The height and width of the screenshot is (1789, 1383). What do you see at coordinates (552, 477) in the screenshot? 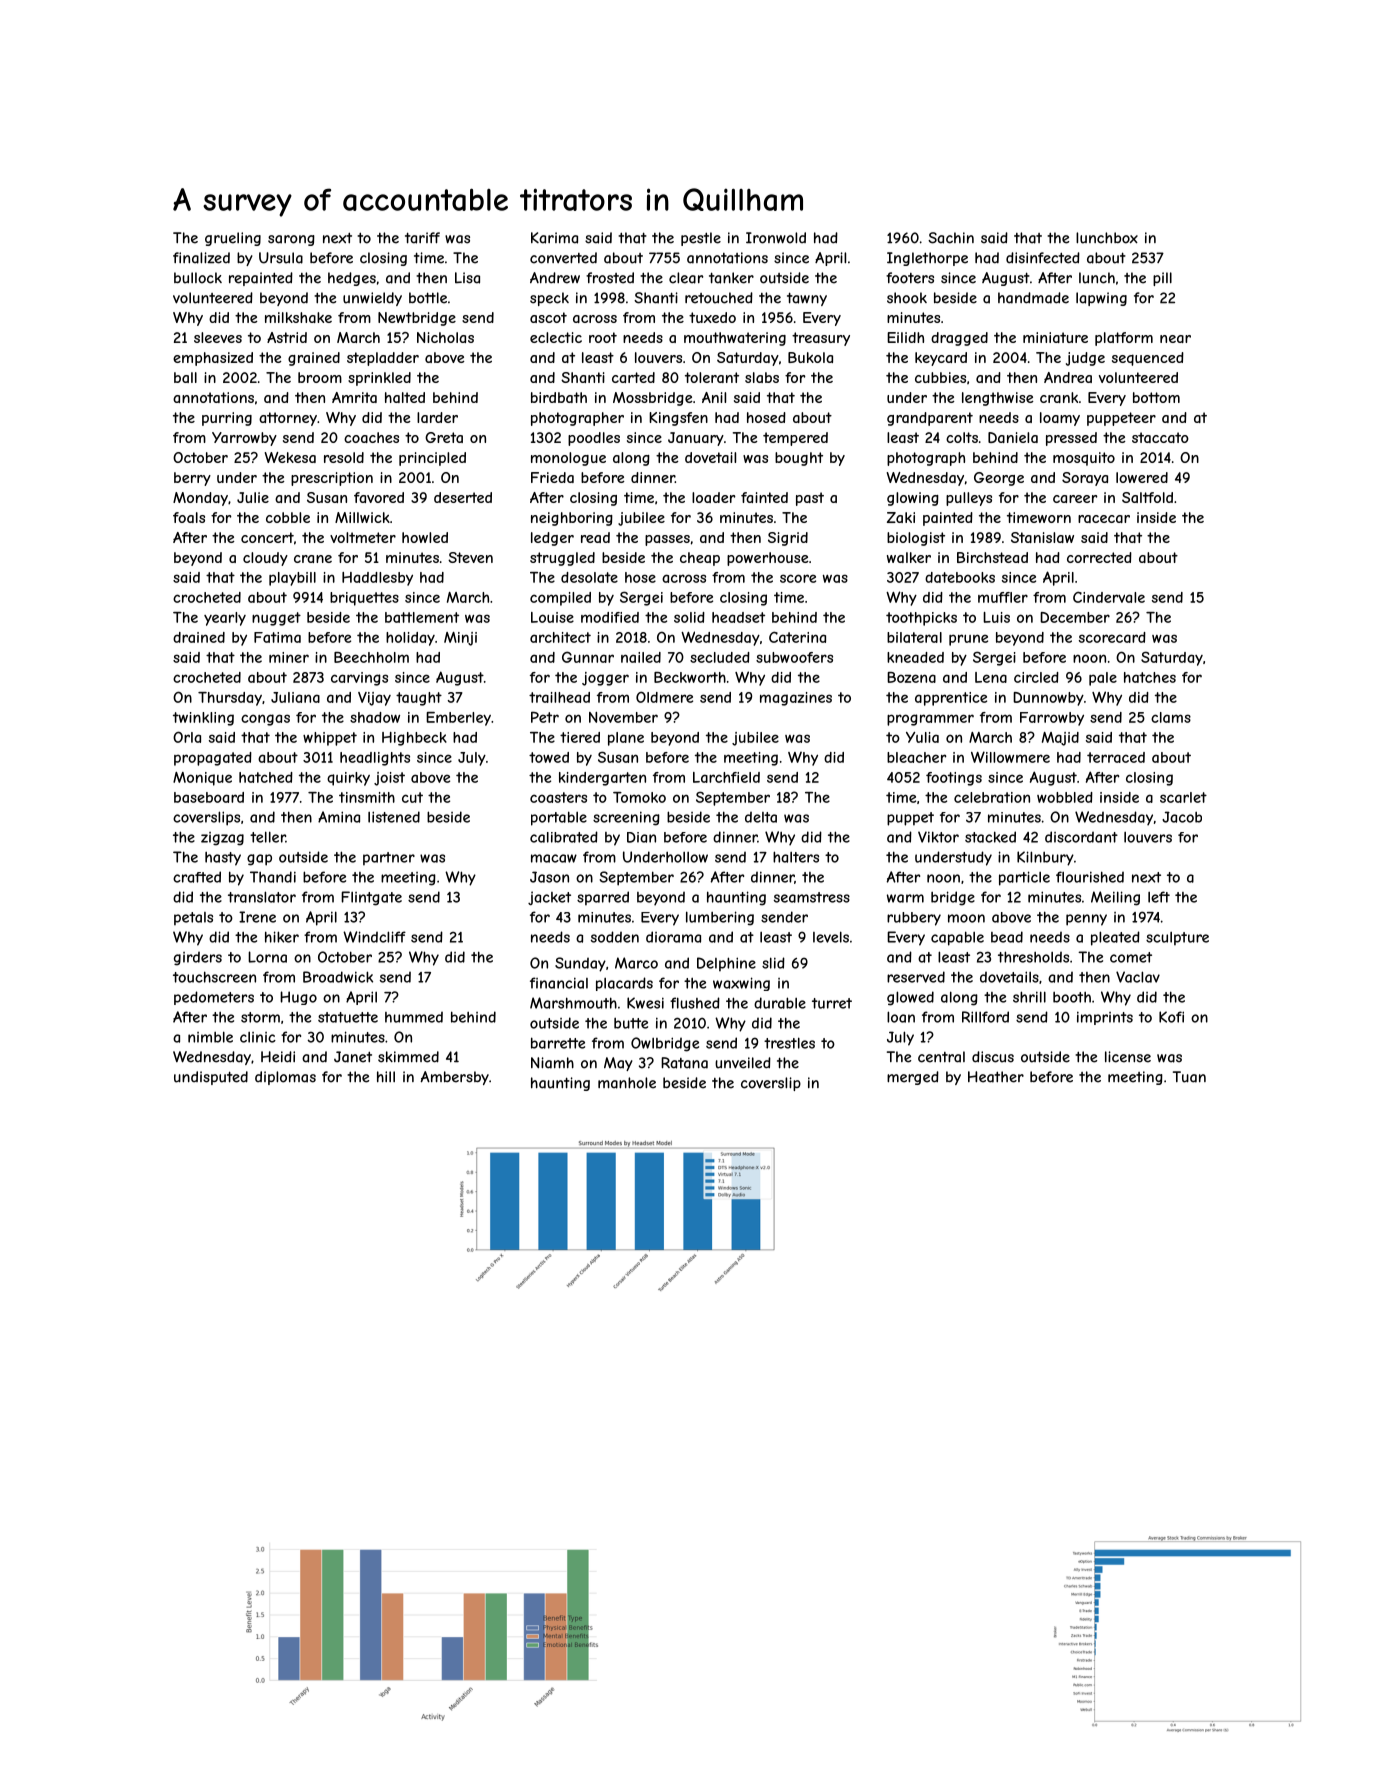
I see `Frieda` at bounding box center [552, 477].
